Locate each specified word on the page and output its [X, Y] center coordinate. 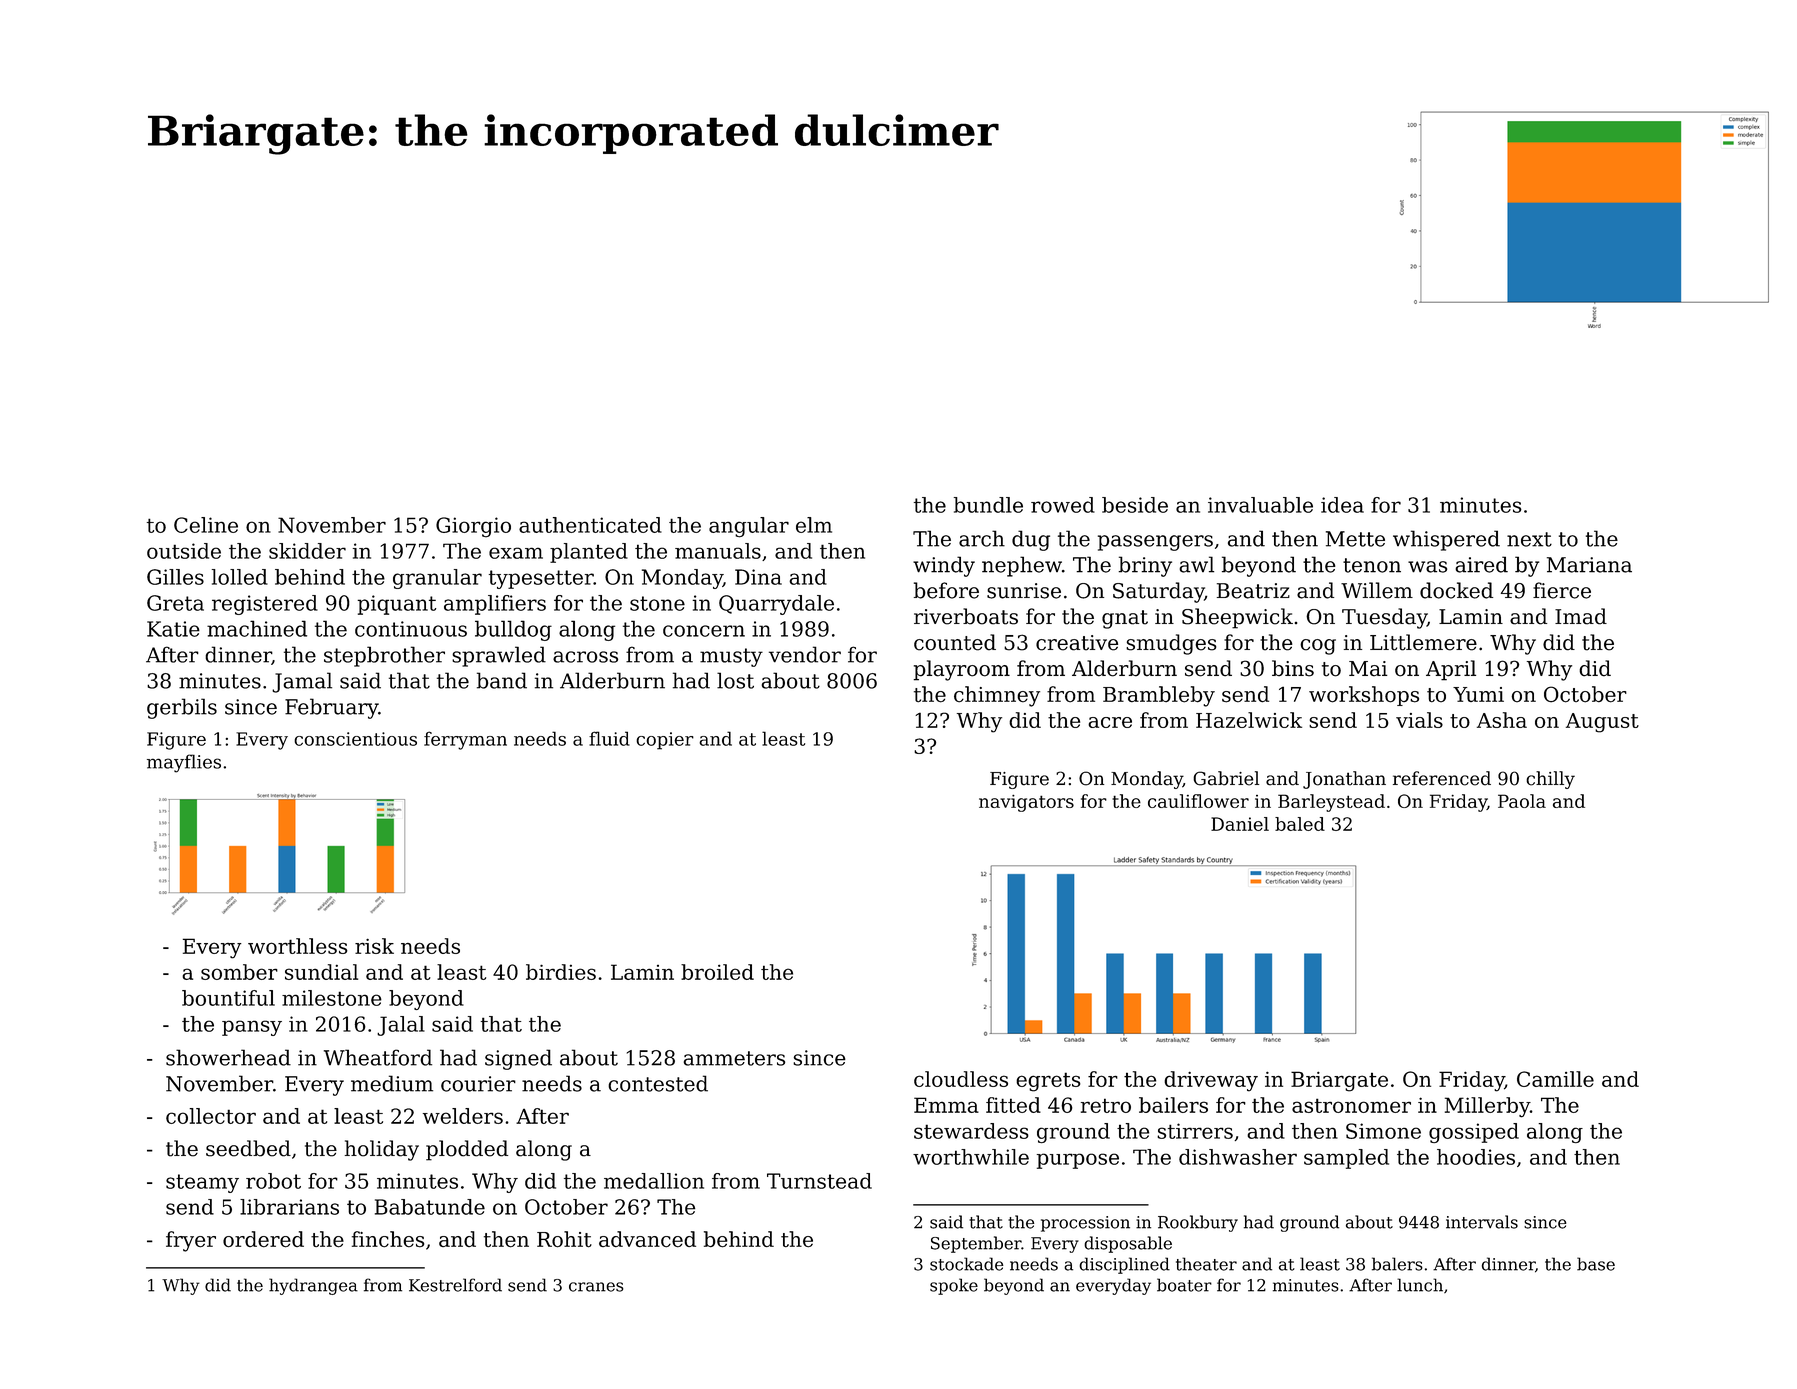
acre [1110, 722]
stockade [966, 1264]
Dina [758, 577]
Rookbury [1198, 1223]
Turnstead [819, 1181]
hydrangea [313, 1286]
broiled [717, 972]
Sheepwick [1237, 618]
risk [374, 946]
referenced [1442, 778]
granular [437, 579]
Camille [1555, 1079]
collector [211, 1116]
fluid [609, 738]
